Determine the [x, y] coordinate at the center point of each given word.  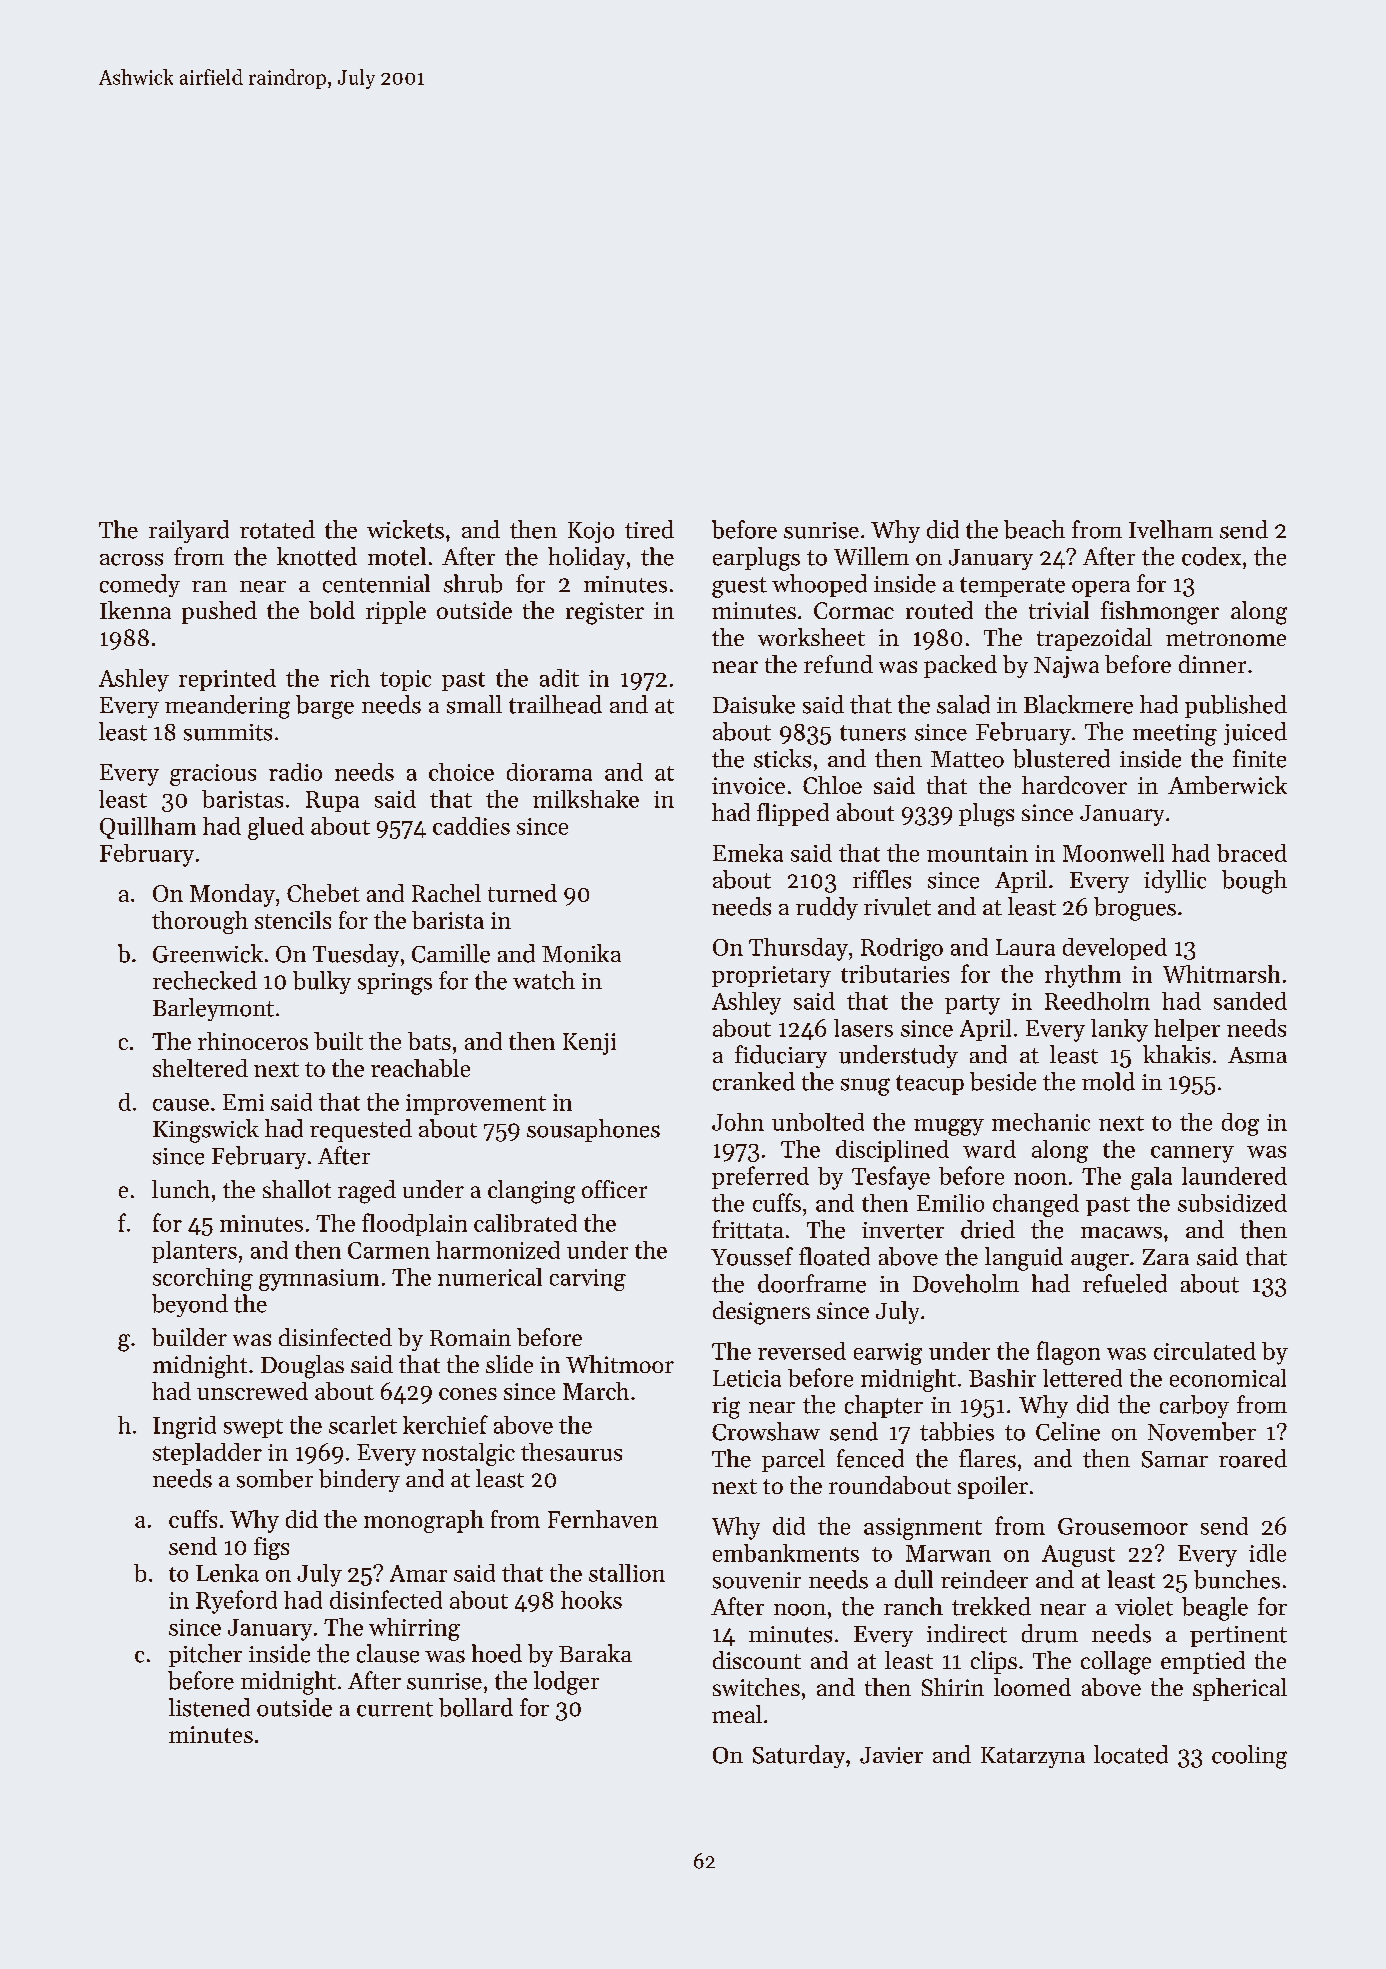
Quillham [148, 828]
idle [1267, 1553]
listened [209, 1707]
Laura [1025, 947]
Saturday [799, 1756]
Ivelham [1171, 529]
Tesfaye [891, 1178]
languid [1024, 1259]
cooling [1249, 1757]
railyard [189, 531]
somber [275, 1478]
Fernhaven [603, 1519]
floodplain [414, 1224]
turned [522, 893]
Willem [871, 556]
